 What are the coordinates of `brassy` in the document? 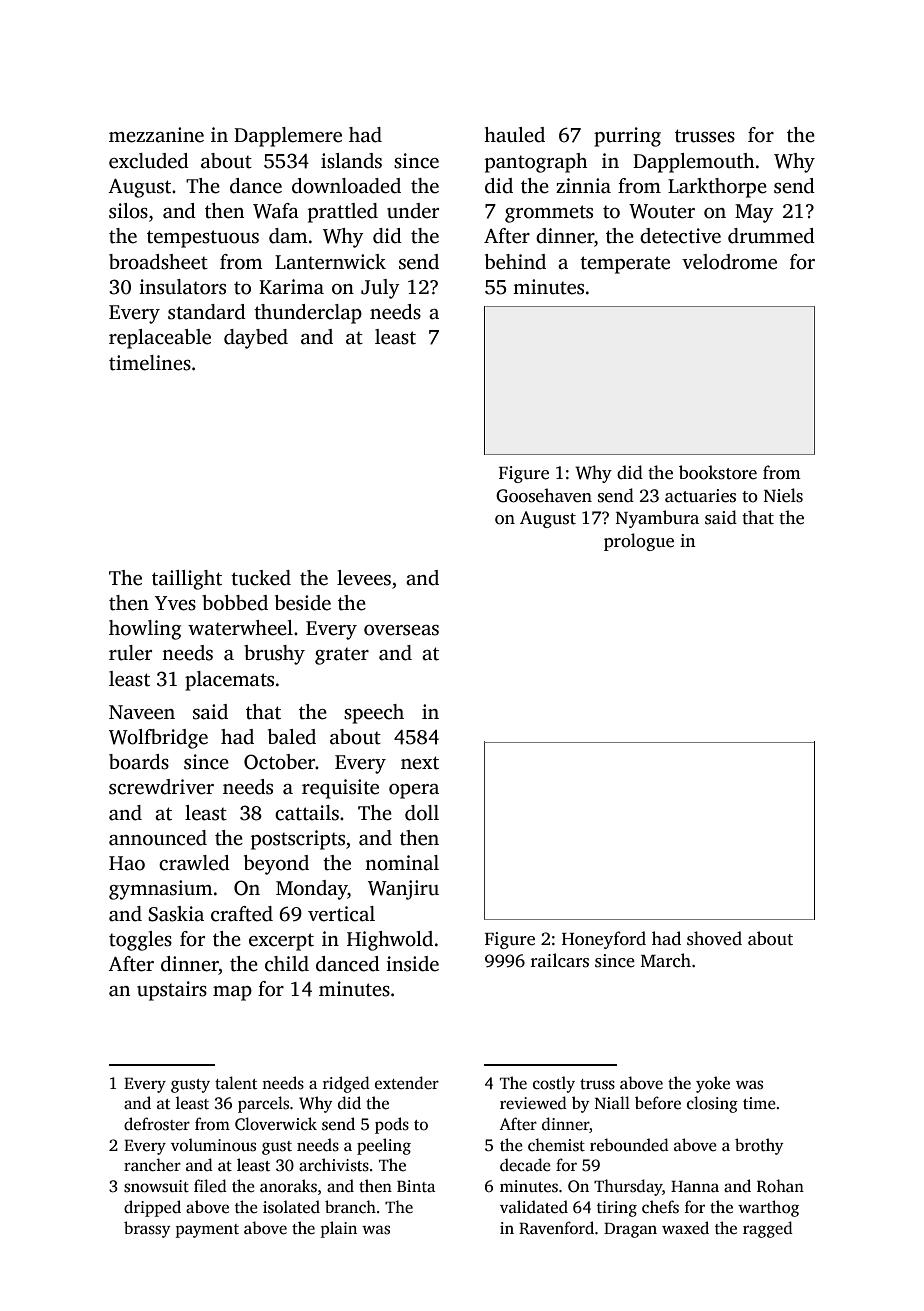 It's located at (147, 1229).
